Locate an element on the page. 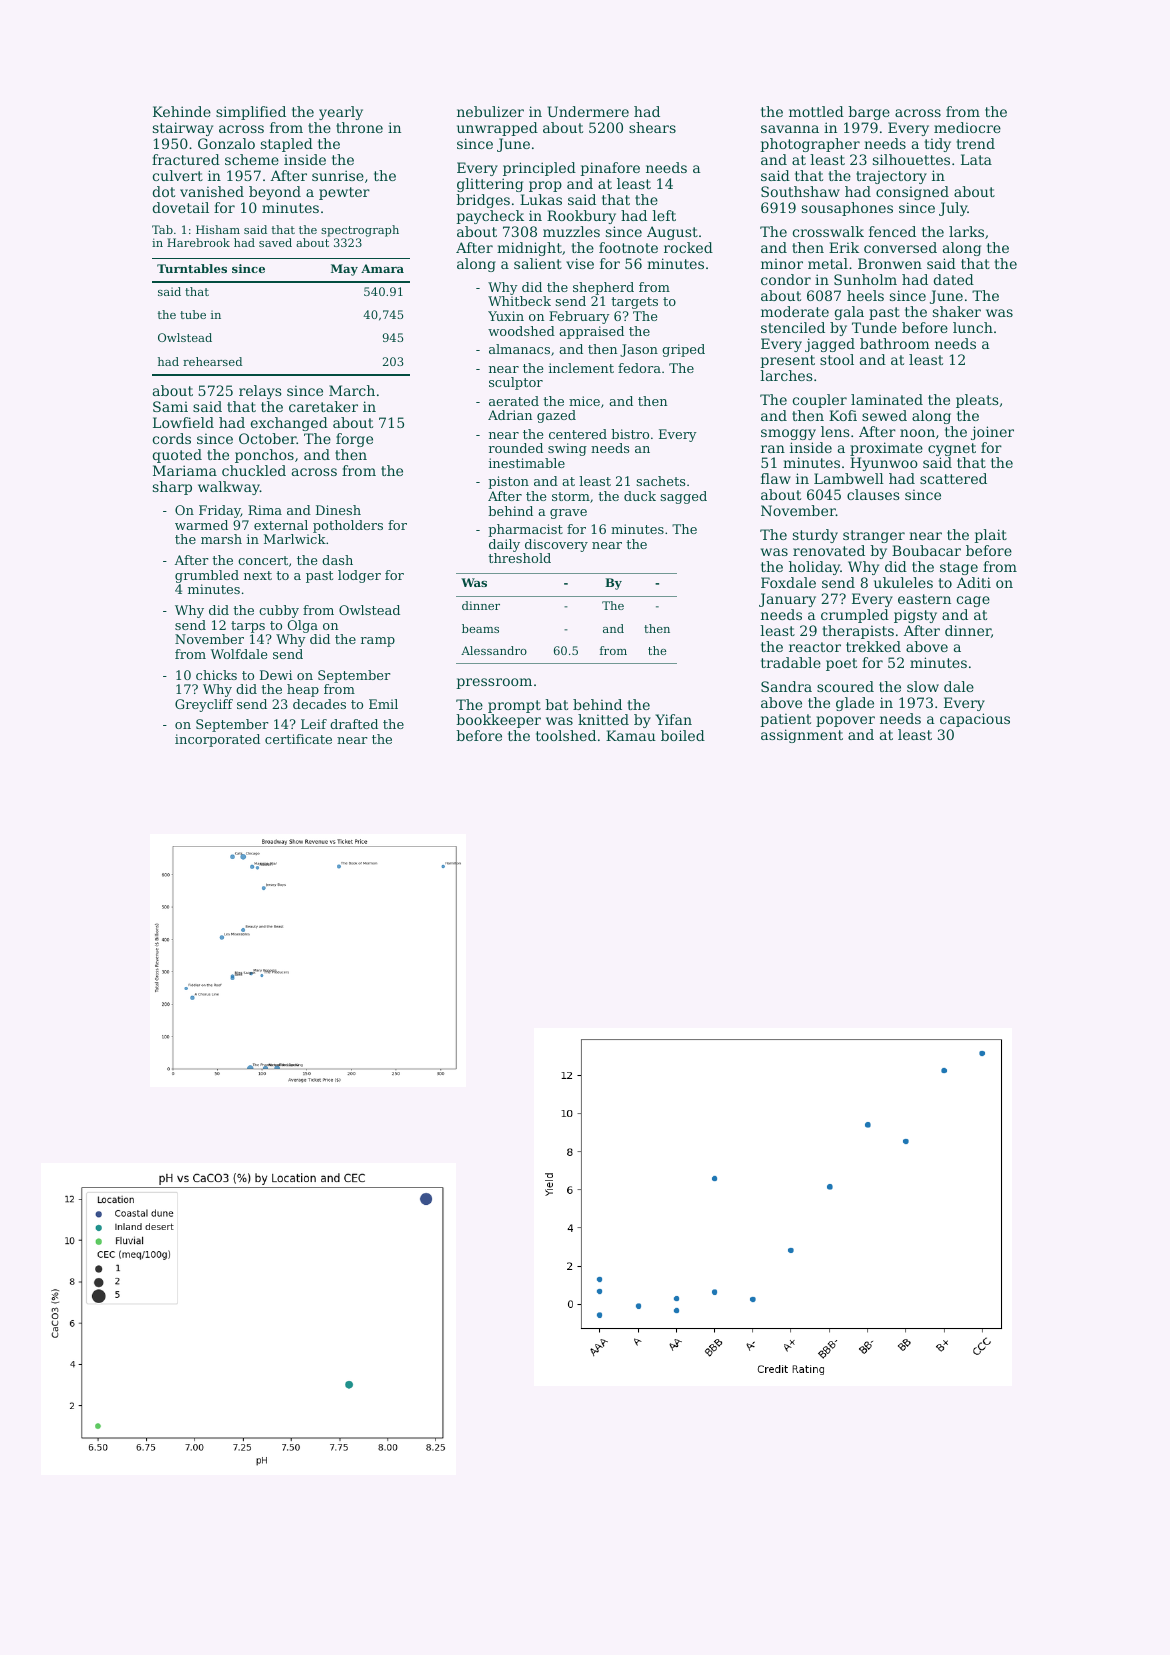 The image size is (1170, 1655). incorporated is located at coordinates (217, 740).
